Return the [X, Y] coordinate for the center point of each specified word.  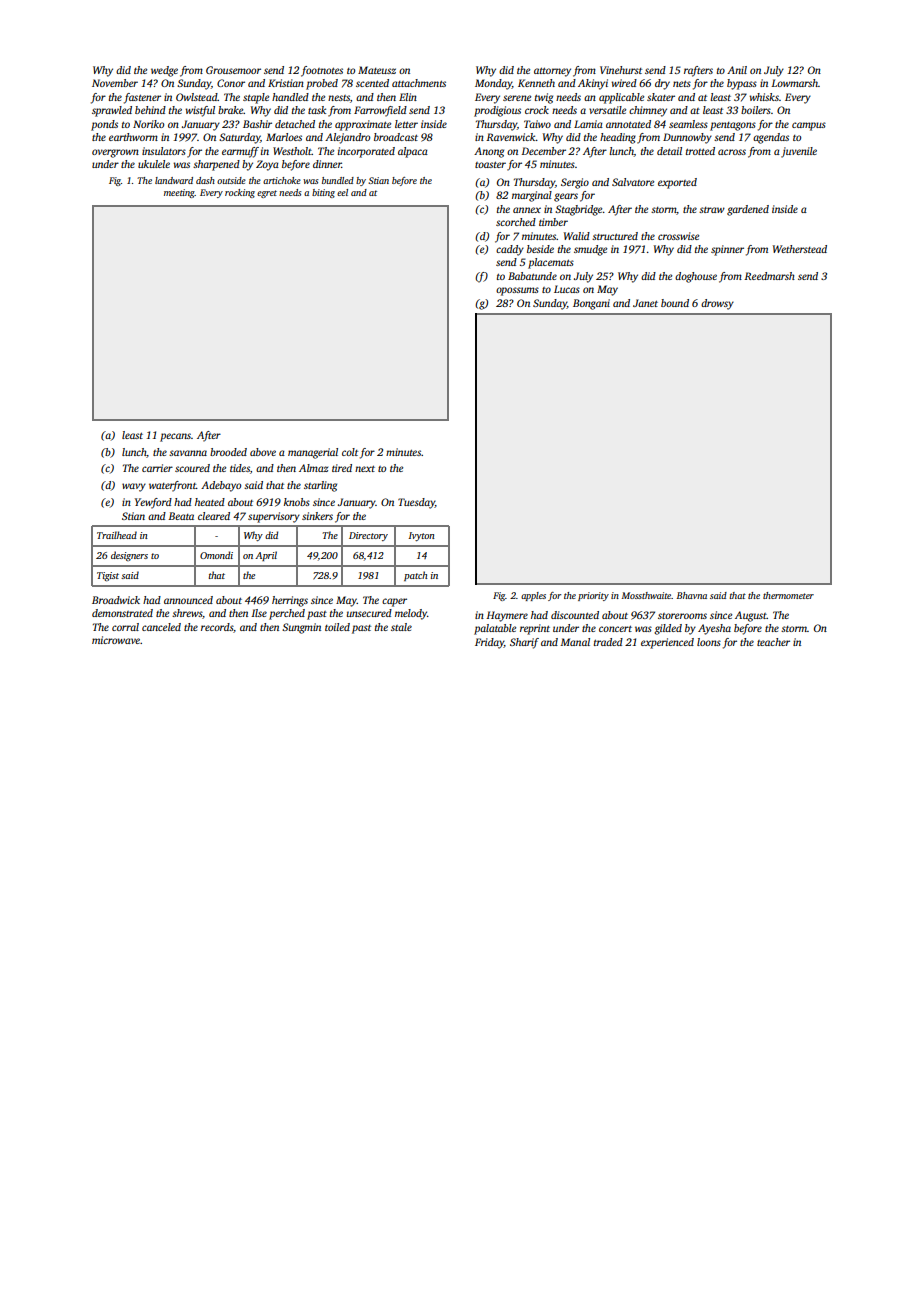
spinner [727, 250]
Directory [368, 536]
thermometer [788, 595]
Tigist [108, 577]
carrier [157, 468]
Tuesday [416, 503]
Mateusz [377, 70]
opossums [517, 291]
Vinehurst [621, 70]
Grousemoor [233, 70]
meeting [179, 193]
